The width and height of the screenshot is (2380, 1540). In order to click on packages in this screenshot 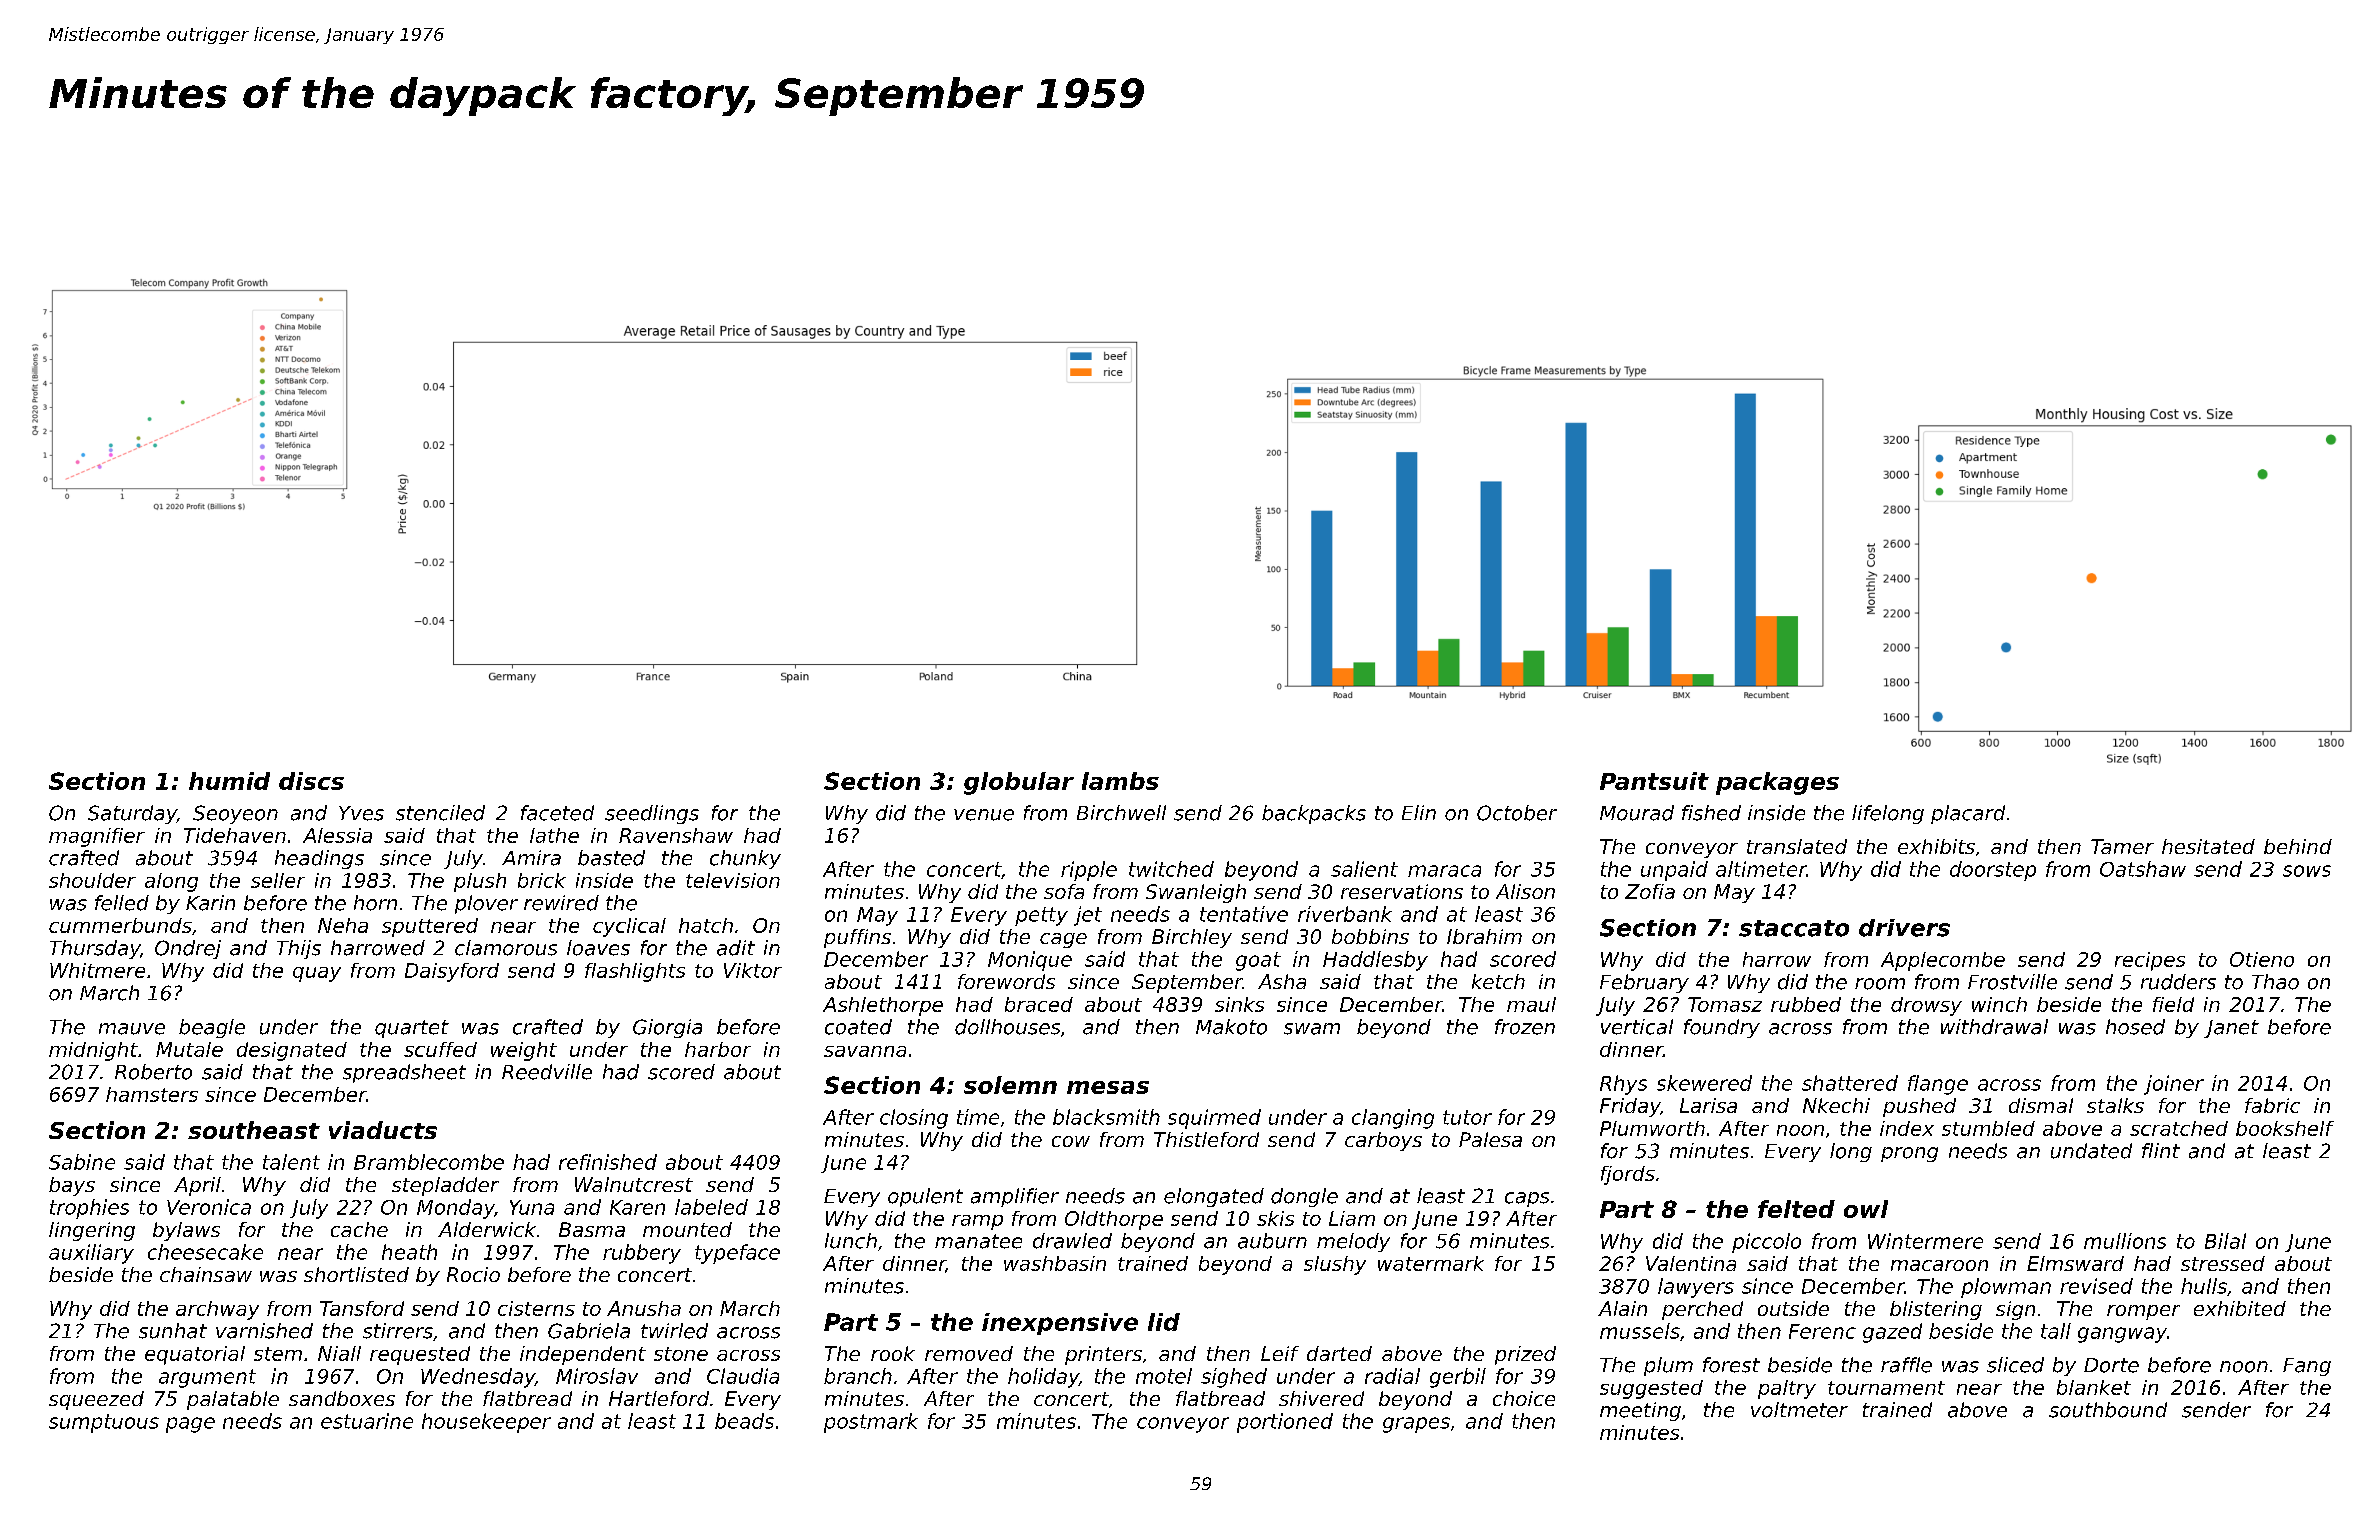, I will do `click(1777, 783)`.
